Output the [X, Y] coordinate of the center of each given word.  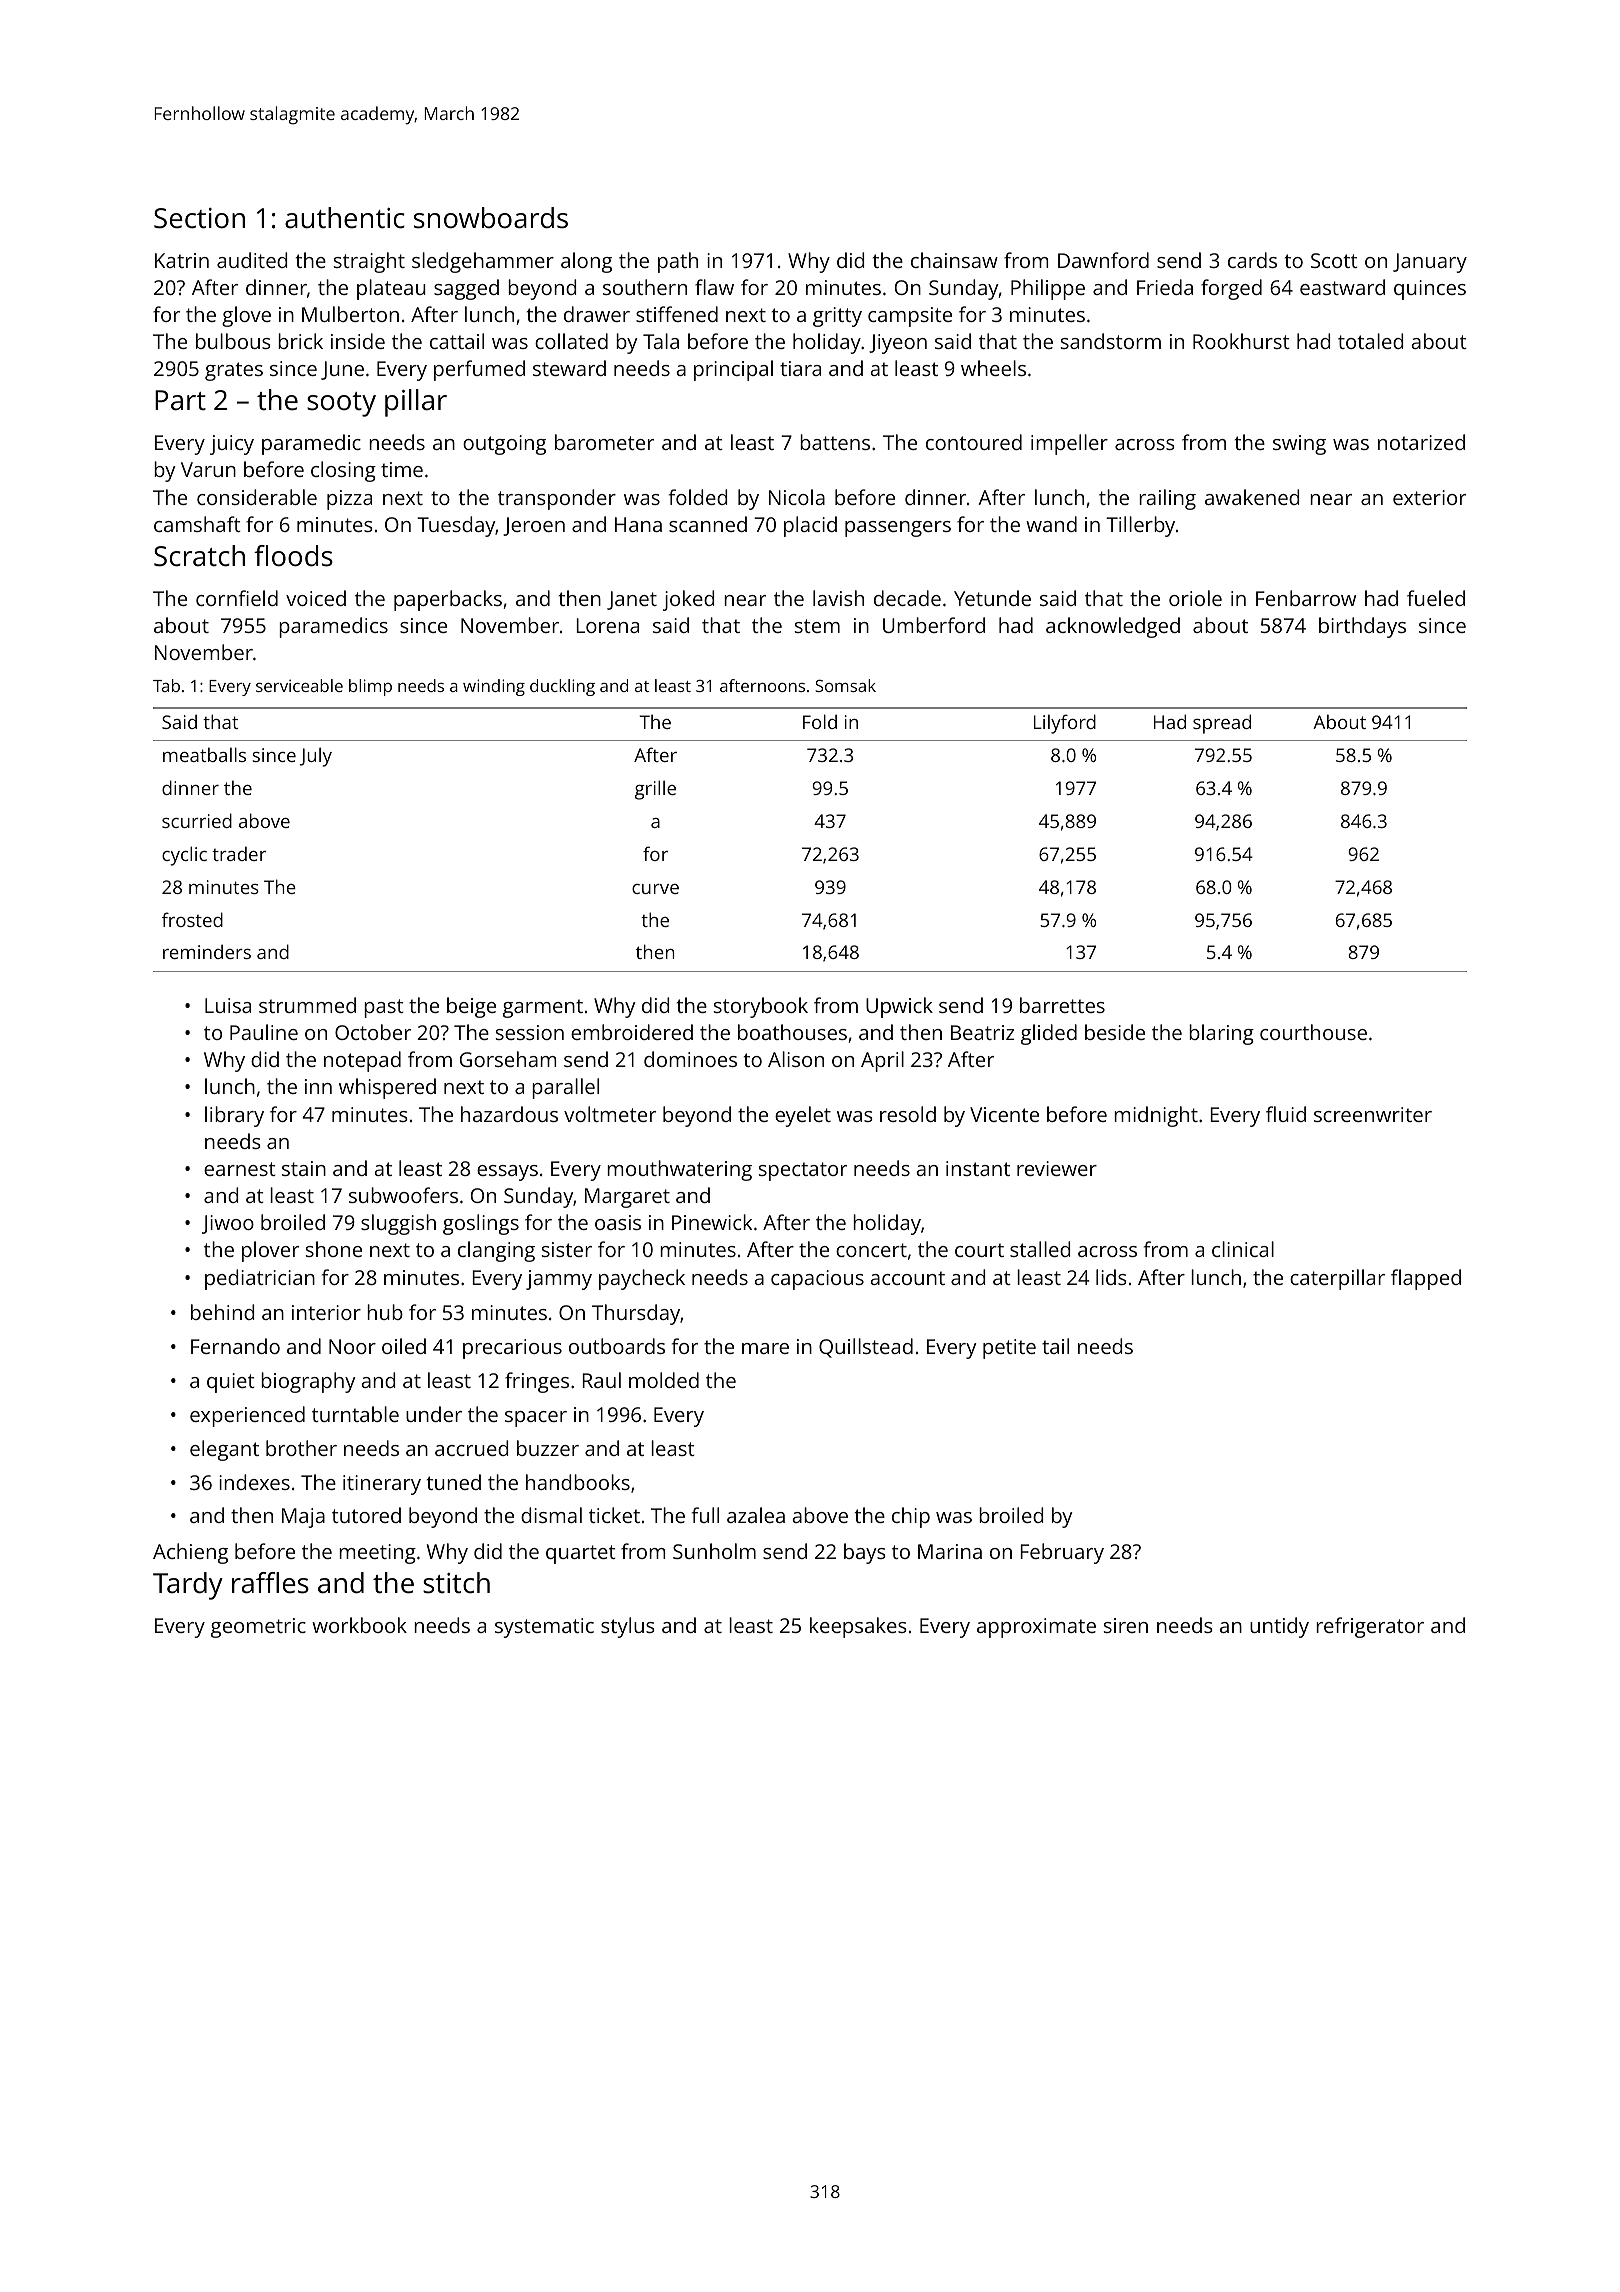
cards [1252, 260]
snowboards [491, 218]
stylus [628, 1627]
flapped [1426, 1279]
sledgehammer [483, 262]
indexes [254, 1482]
